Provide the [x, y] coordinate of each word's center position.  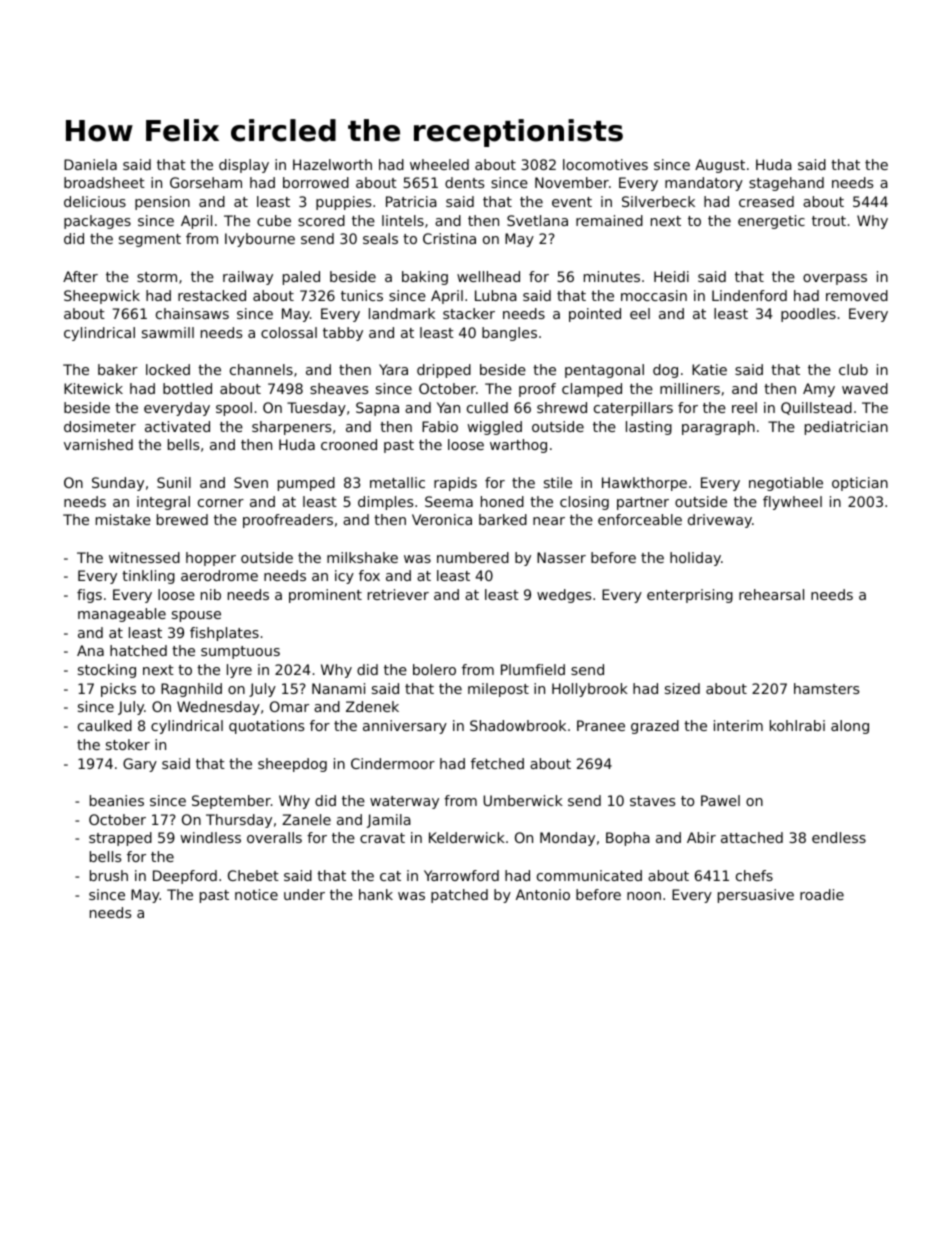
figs [89, 596]
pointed [595, 315]
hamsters [826, 688]
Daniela [90, 164]
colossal [289, 332]
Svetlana [537, 220]
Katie [709, 369]
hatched [138, 650]
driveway [720, 521]
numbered [473, 557]
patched [459, 896]
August [720, 166]
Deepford [185, 877]
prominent [325, 596]
